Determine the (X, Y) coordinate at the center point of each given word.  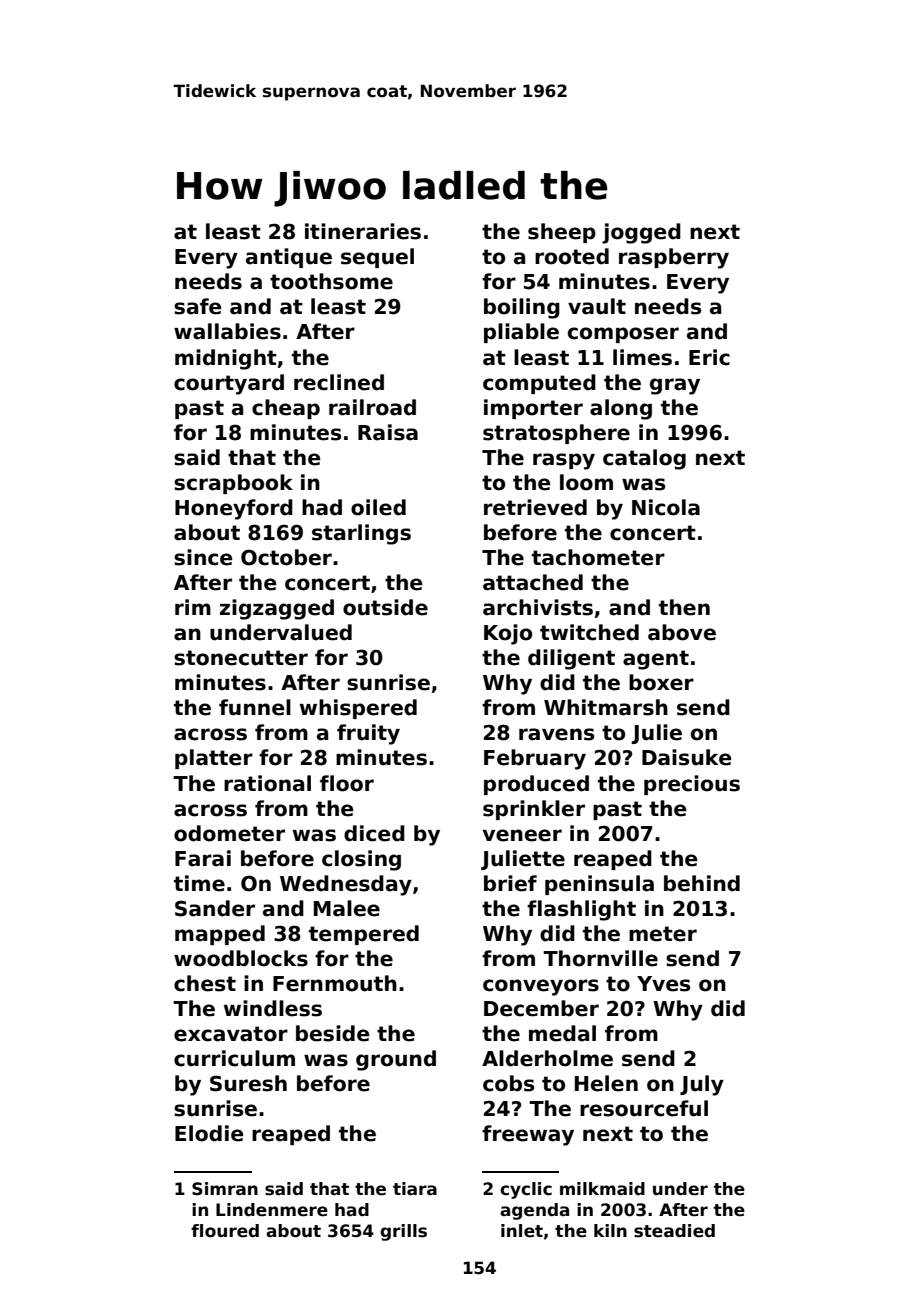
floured (225, 1231)
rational (267, 783)
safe (197, 306)
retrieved (535, 507)
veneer (522, 835)
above (682, 632)
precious (692, 785)
